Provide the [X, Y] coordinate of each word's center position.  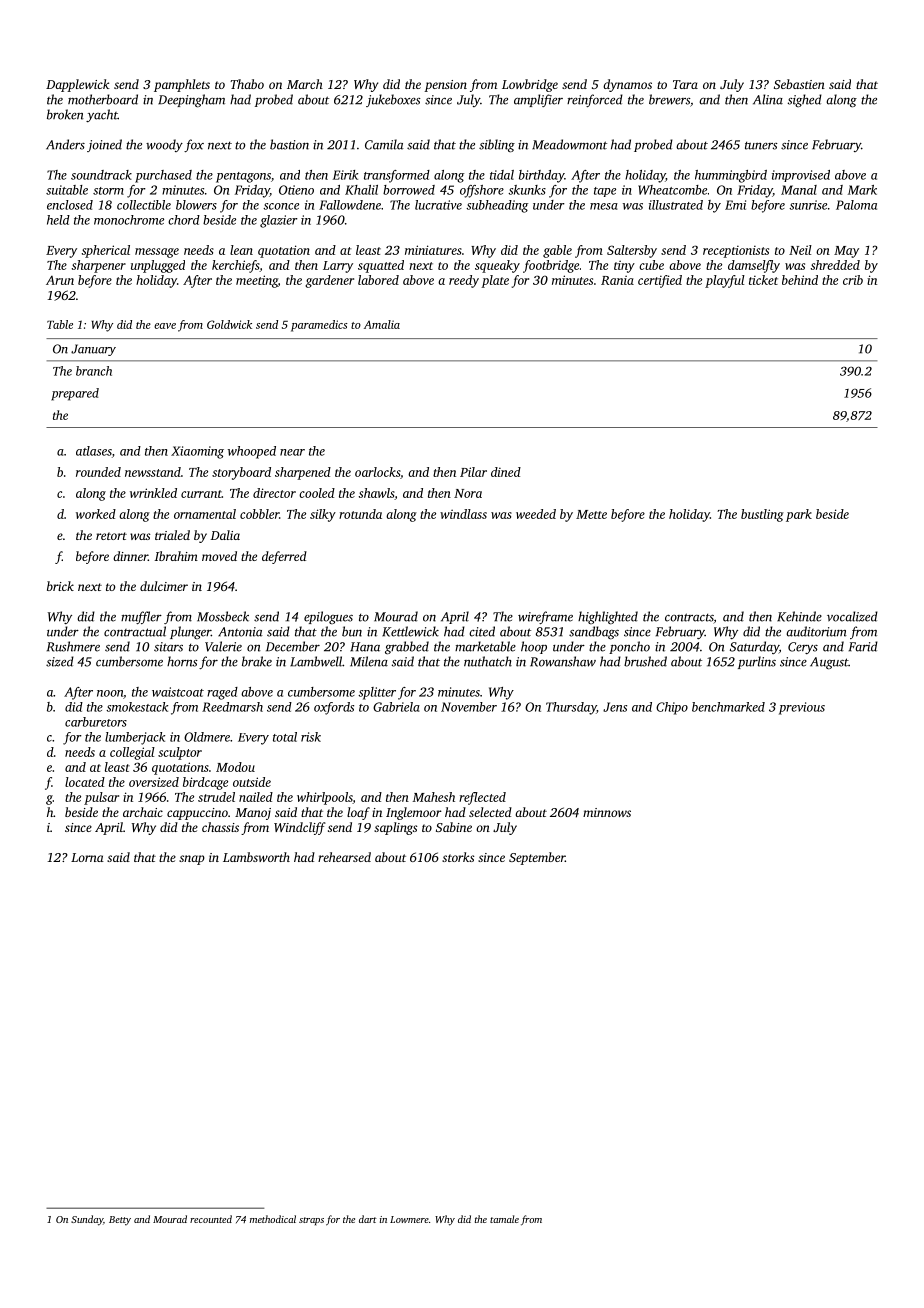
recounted [211, 1219]
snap [192, 860]
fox [194, 145]
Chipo [672, 708]
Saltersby [632, 251]
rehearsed [344, 857]
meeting [257, 281]
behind [800, 280]
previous [802, 708]
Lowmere [409, 1219]
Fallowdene [350, 205]
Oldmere [207, 737]
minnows [607, 812]
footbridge [551, 266]
